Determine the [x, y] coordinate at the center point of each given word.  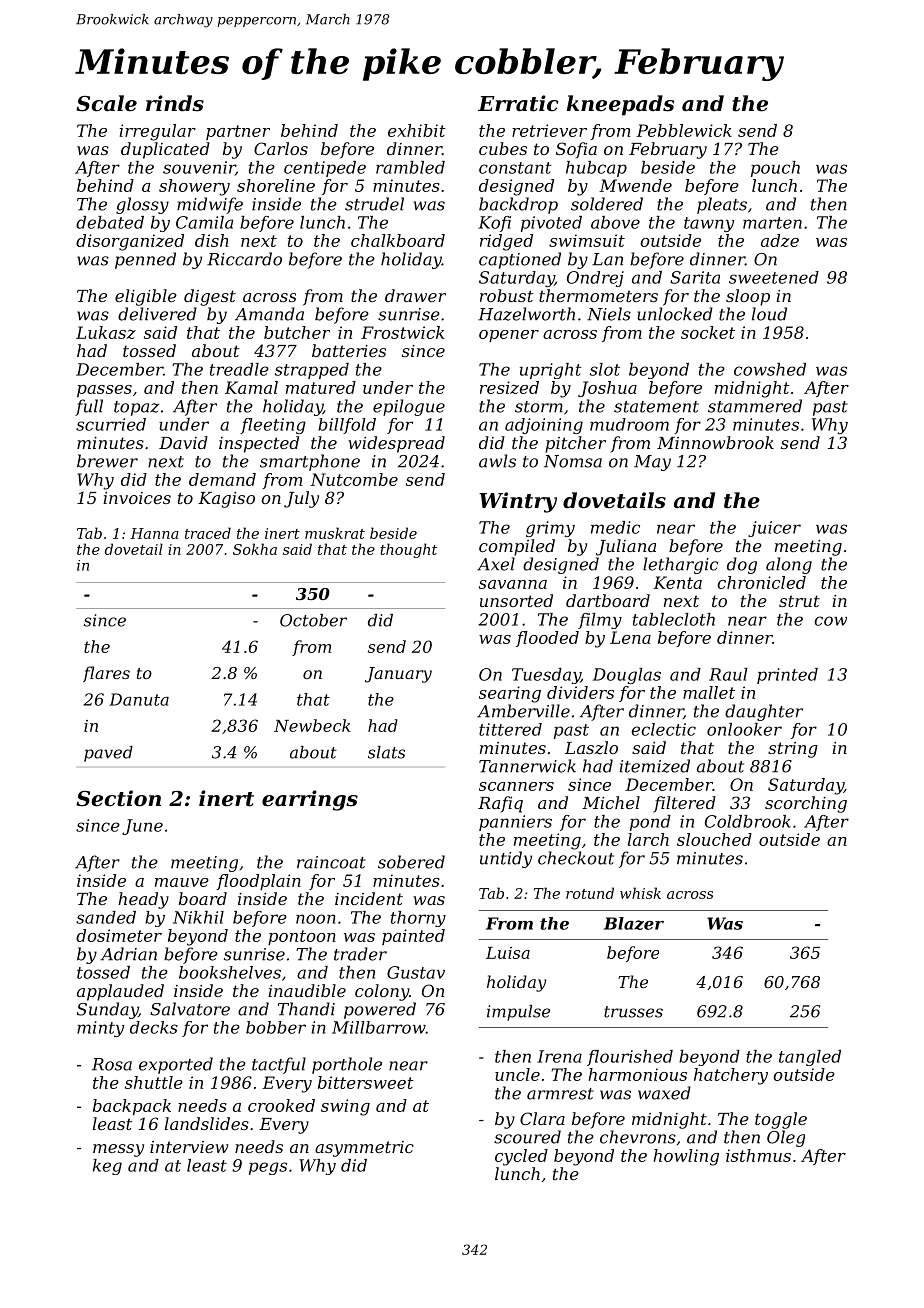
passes [104, 391]
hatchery [731, 1076]
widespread [396, 444]
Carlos [281, 148]
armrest [560, 1094]
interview [189, 1147]
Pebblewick [684, 130]
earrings [310, 800]
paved [108, 754]
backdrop [518, 205]
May [652, 463]
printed [787, 676]
